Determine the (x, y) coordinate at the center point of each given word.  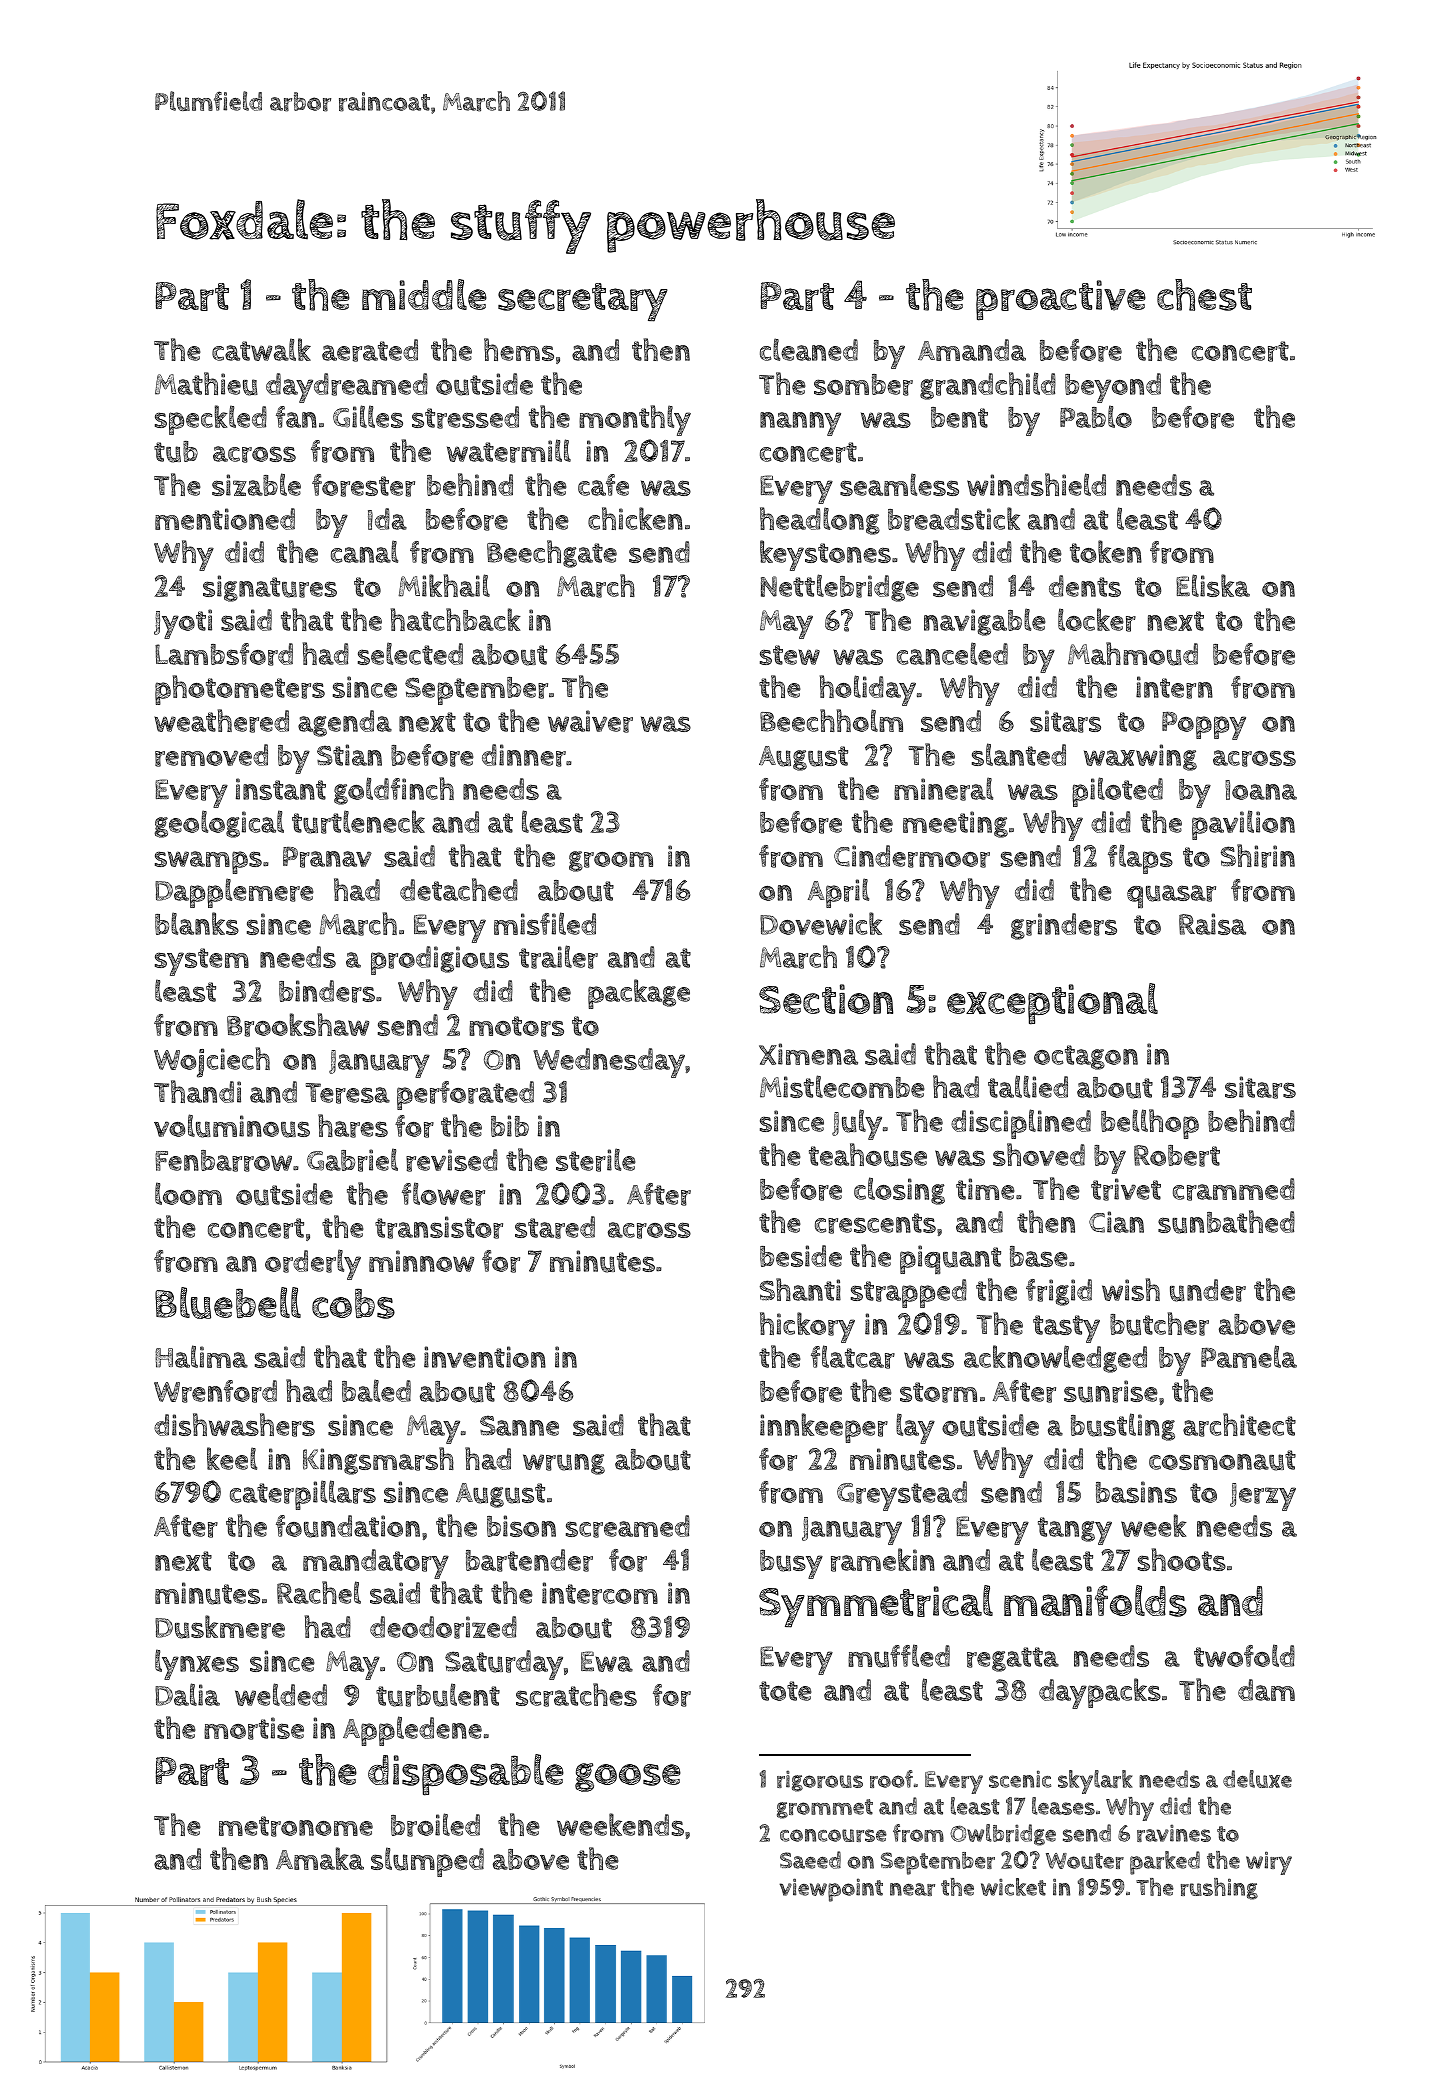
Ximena (808, 1054)
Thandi (197, 1091)
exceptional (1052, 1004)
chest (1204, 295)
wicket (1013, 1887)
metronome (296, 1826)
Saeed (810, 1860)
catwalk (261, 349)
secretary (583, 302)
